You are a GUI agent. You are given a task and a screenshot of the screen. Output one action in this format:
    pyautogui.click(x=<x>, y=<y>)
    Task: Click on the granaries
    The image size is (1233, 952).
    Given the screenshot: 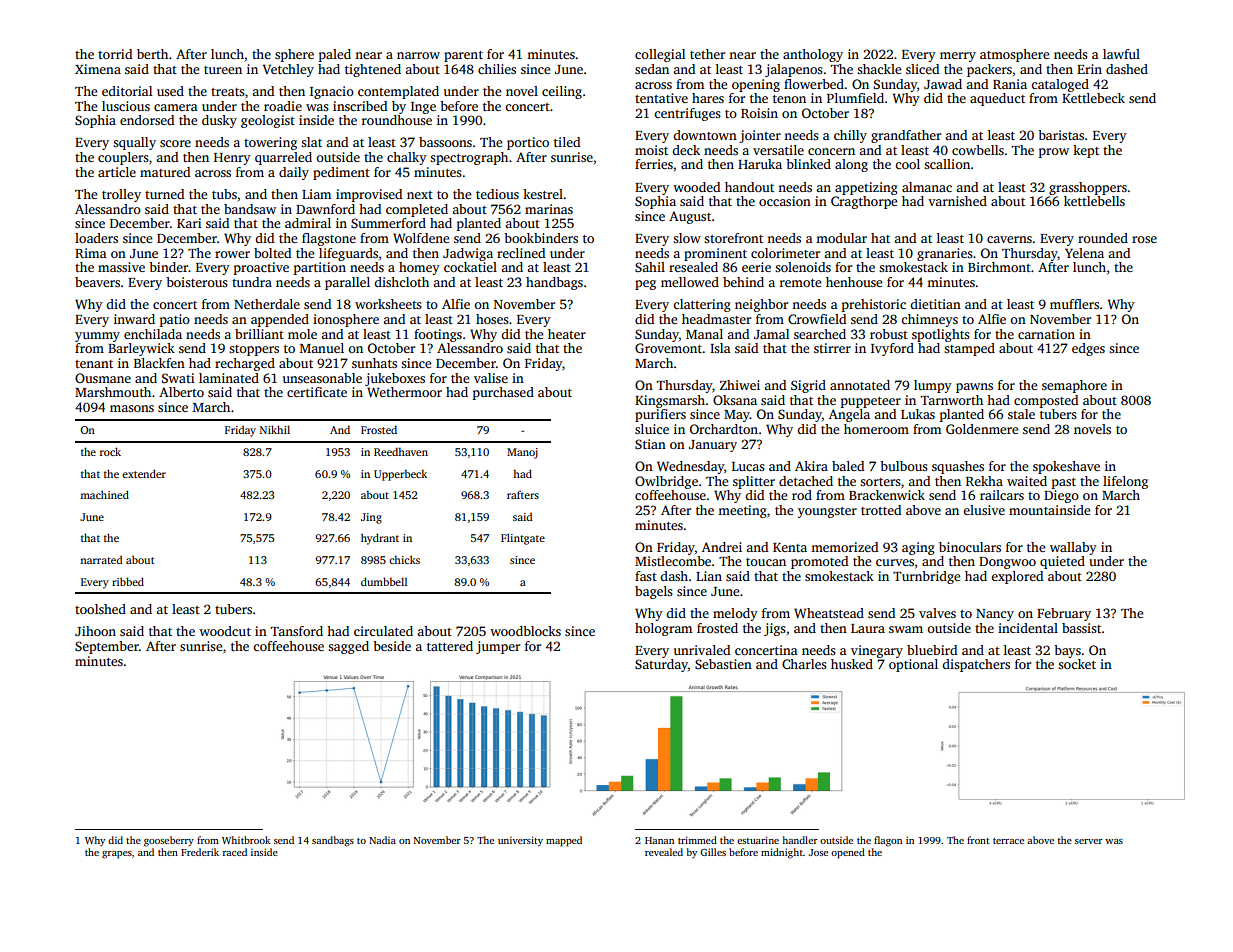 What is the action you would take?
    pyautogui.click(x=945, y=254)
